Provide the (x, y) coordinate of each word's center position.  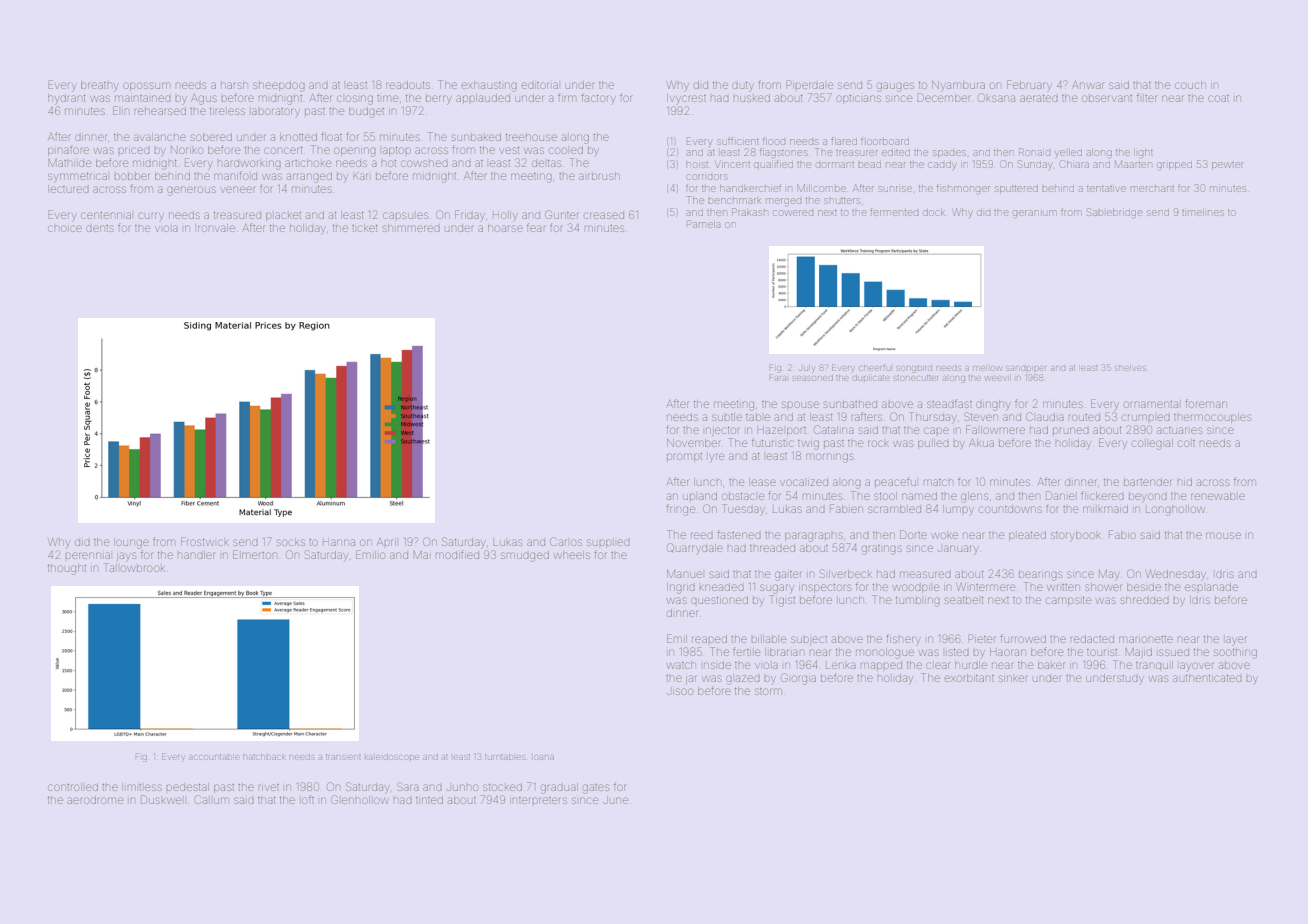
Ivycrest (686, 99)
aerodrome (95, 800)
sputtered (1016, 190)
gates (596, 789)
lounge (131, 543)
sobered (211, 137)
